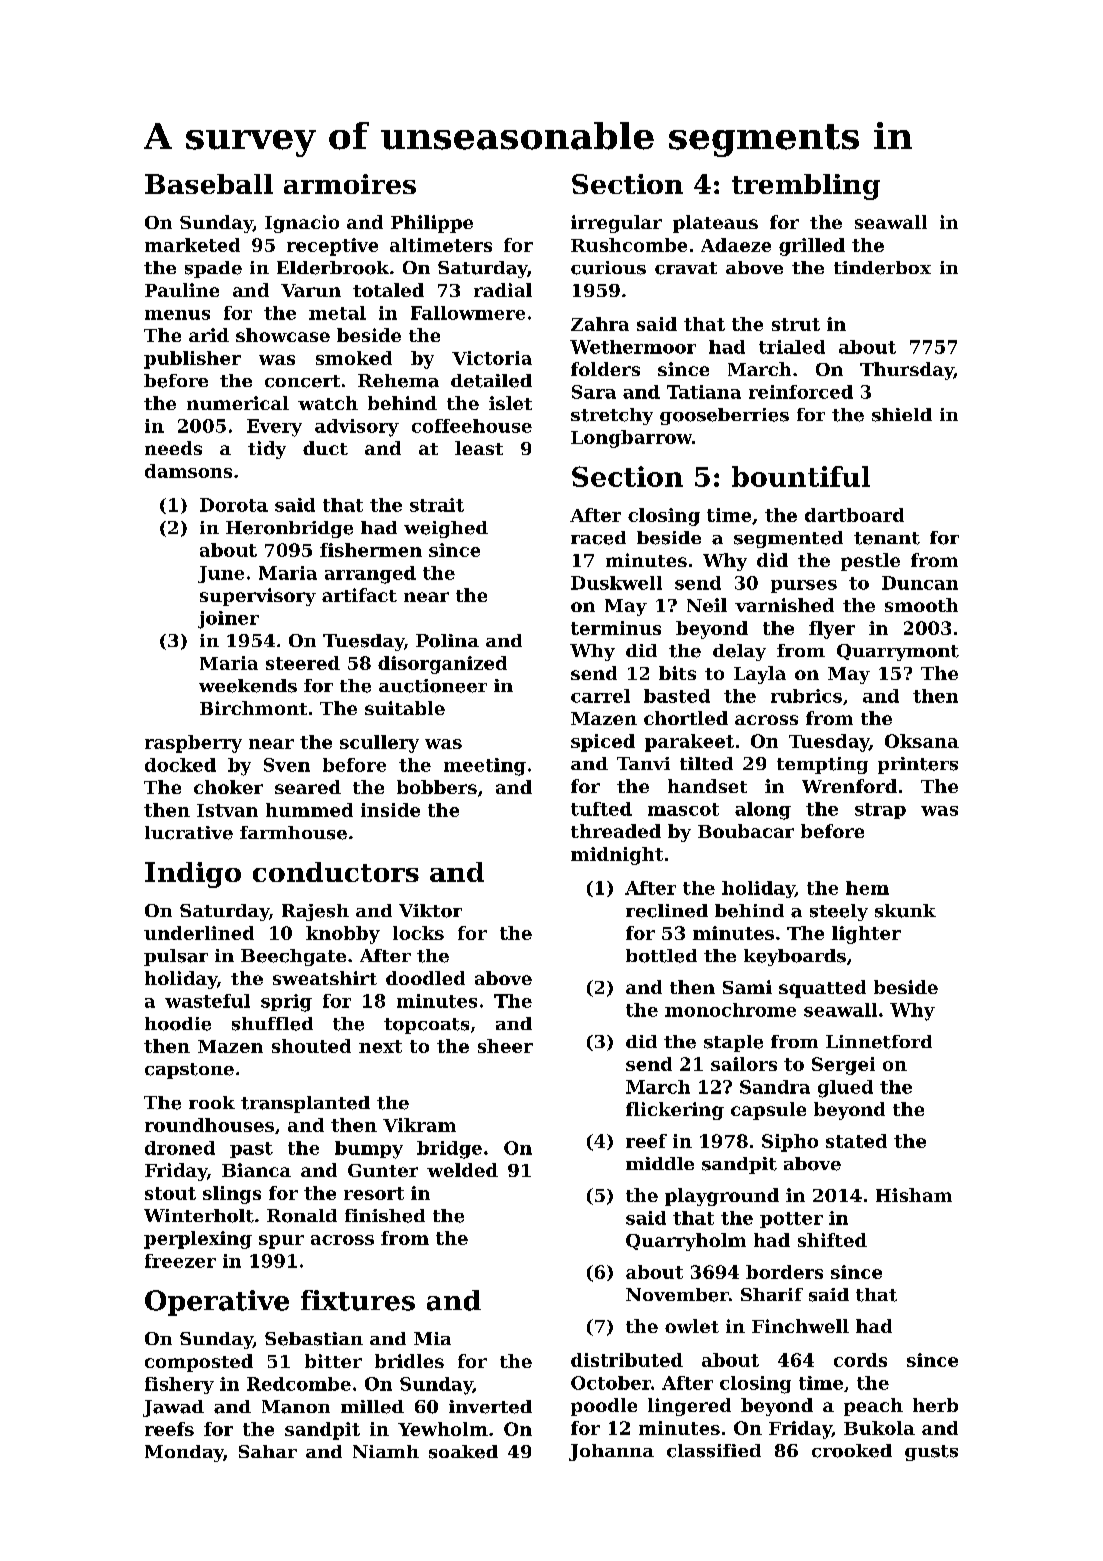 The height and width of the screenshot is (1561, 1103). Describe the element at coordinates (179, 1385) in the screenshot. I see `fishery` at that location.
